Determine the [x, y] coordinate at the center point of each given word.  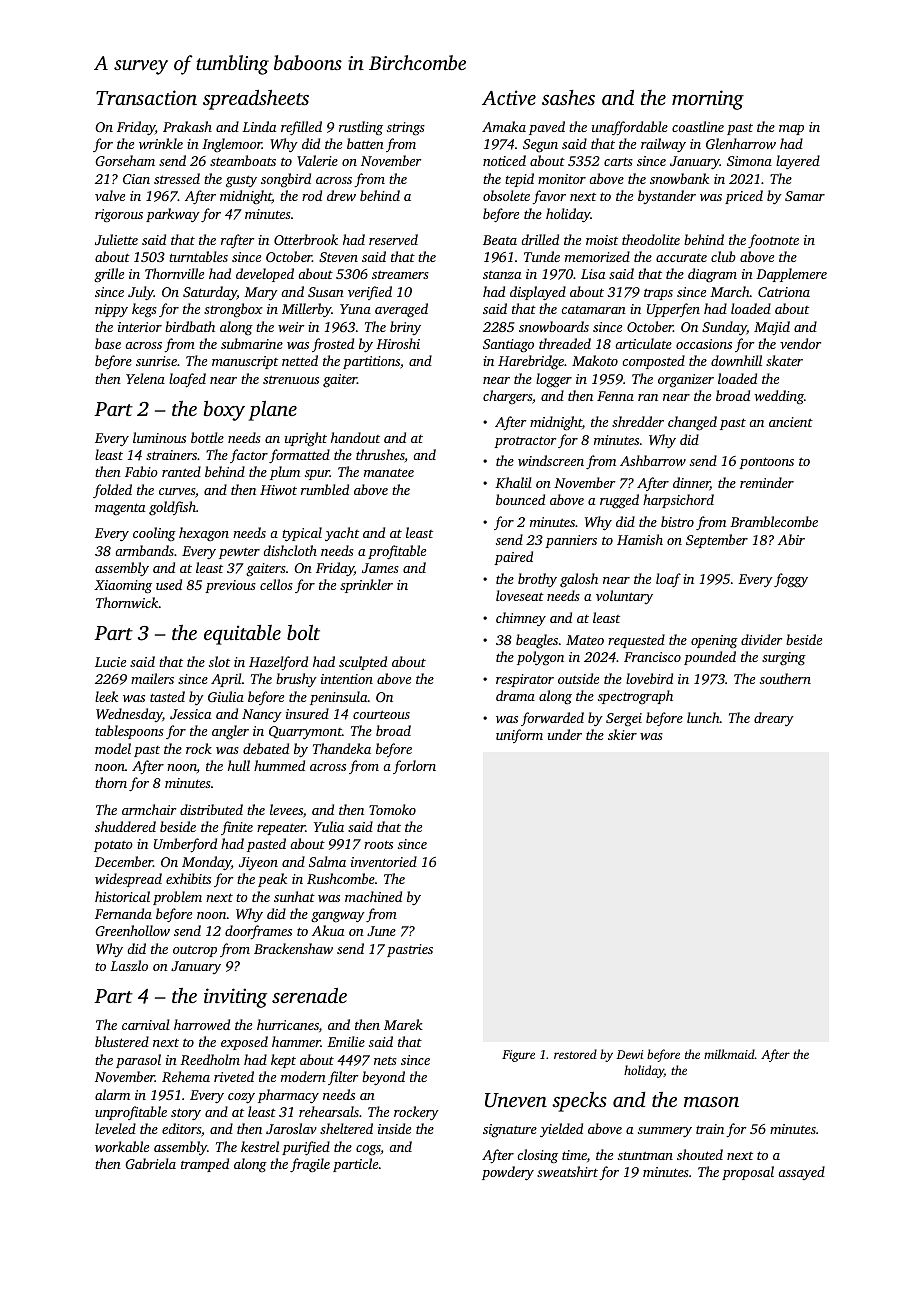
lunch [703, 717]
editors [181, 1128]
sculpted [363, 663]
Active [509, 97]
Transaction [146, 97]
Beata [500, 240]
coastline [698, 126]
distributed [211, 809]
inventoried [384, 861]
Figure [518, 1056]
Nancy [262, 715]
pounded [710, 658]
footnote [773, 241]
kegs [144, 310]
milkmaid [729, 1054]
